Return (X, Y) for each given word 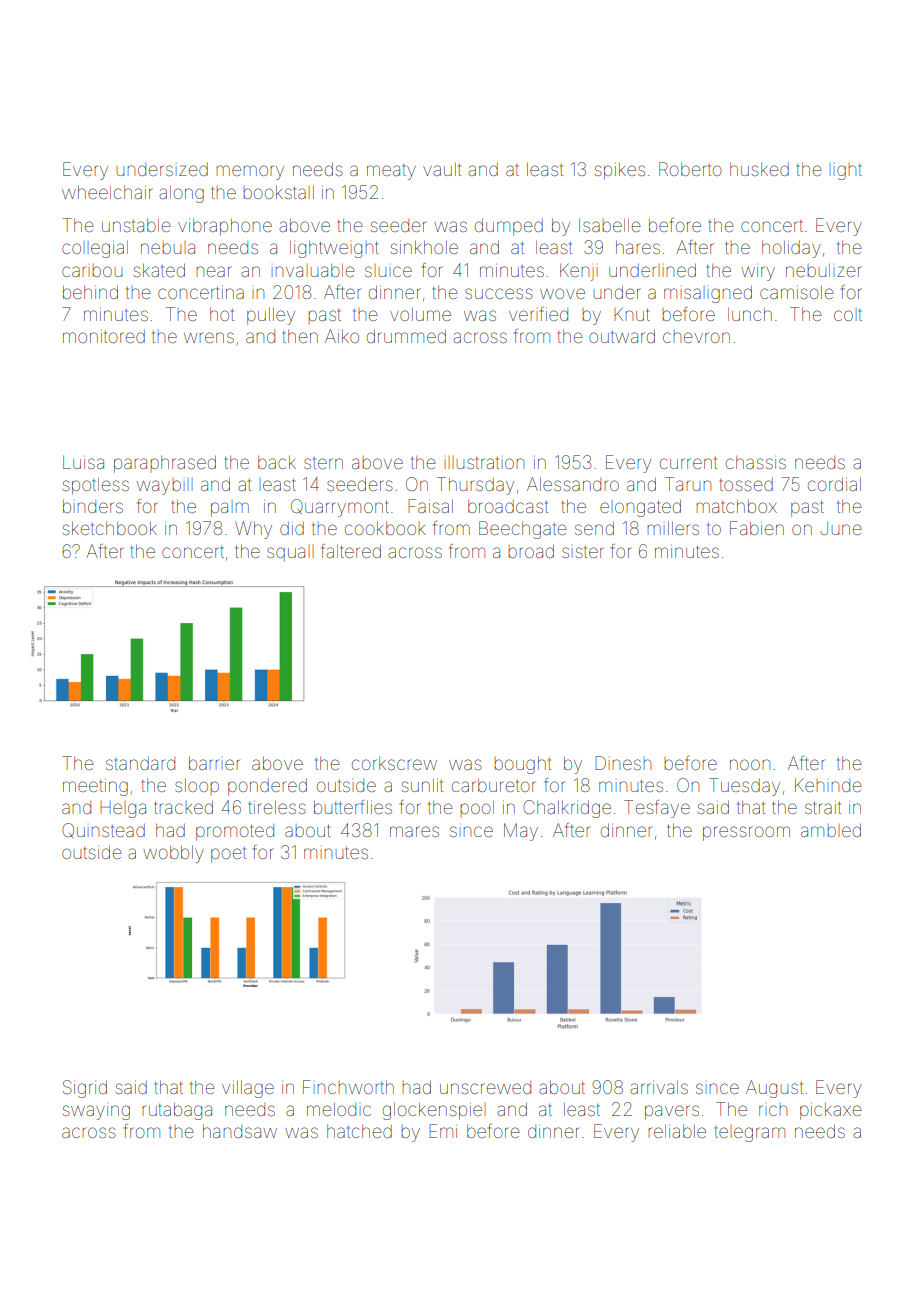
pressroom (746, 833)
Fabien (757, 528)
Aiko (342, 336)
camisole (797, 292)
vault (442, 169)
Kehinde (828, 785)
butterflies (353, 807)
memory (250, 172)
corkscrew (394, 763)
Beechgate (523, 530)
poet (228, 855)
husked (759, 169)
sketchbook (110, 528)
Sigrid (85, 1089)
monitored (104, 336)
